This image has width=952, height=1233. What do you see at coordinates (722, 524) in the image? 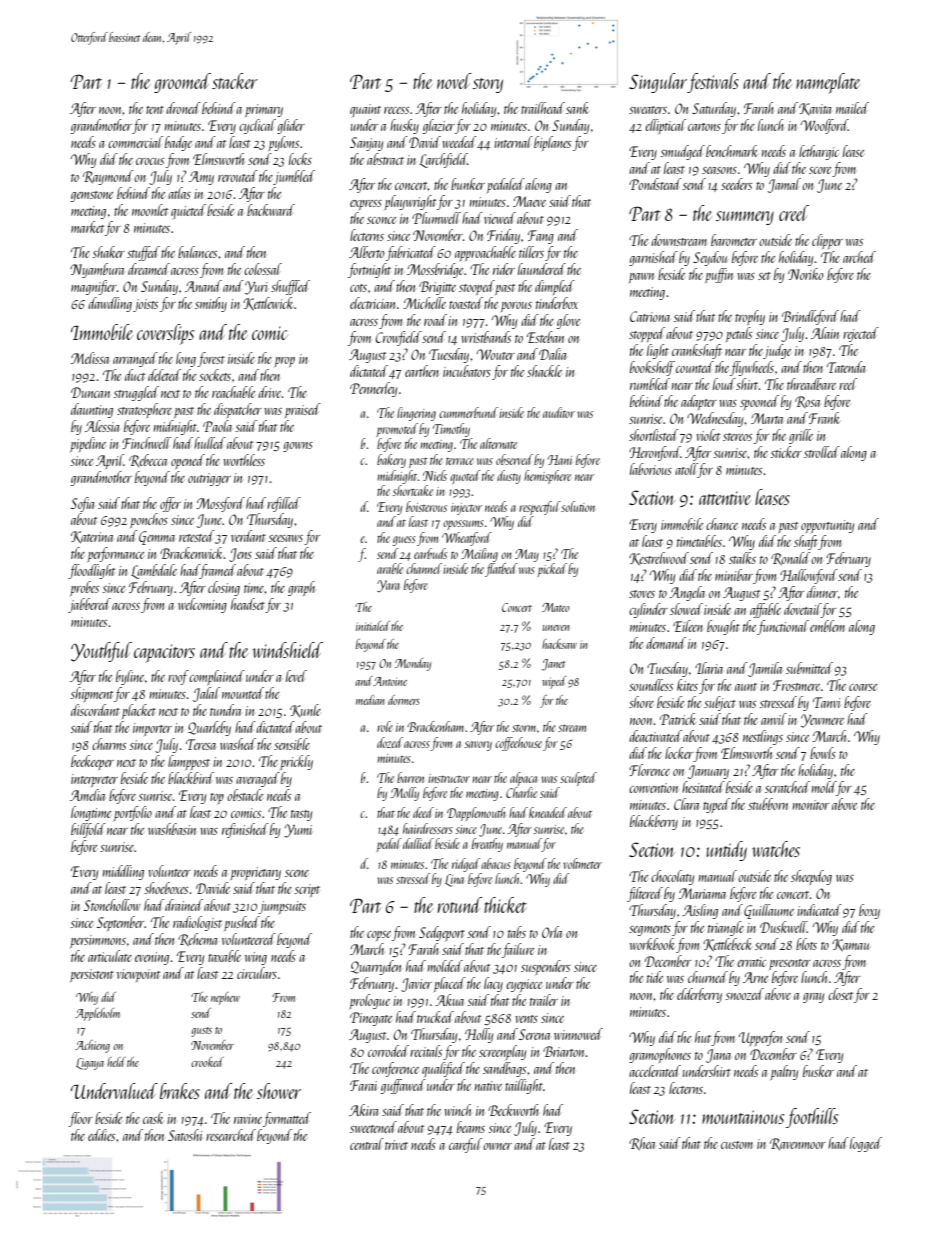
I see `chance` at bounding box center [722, 524].
